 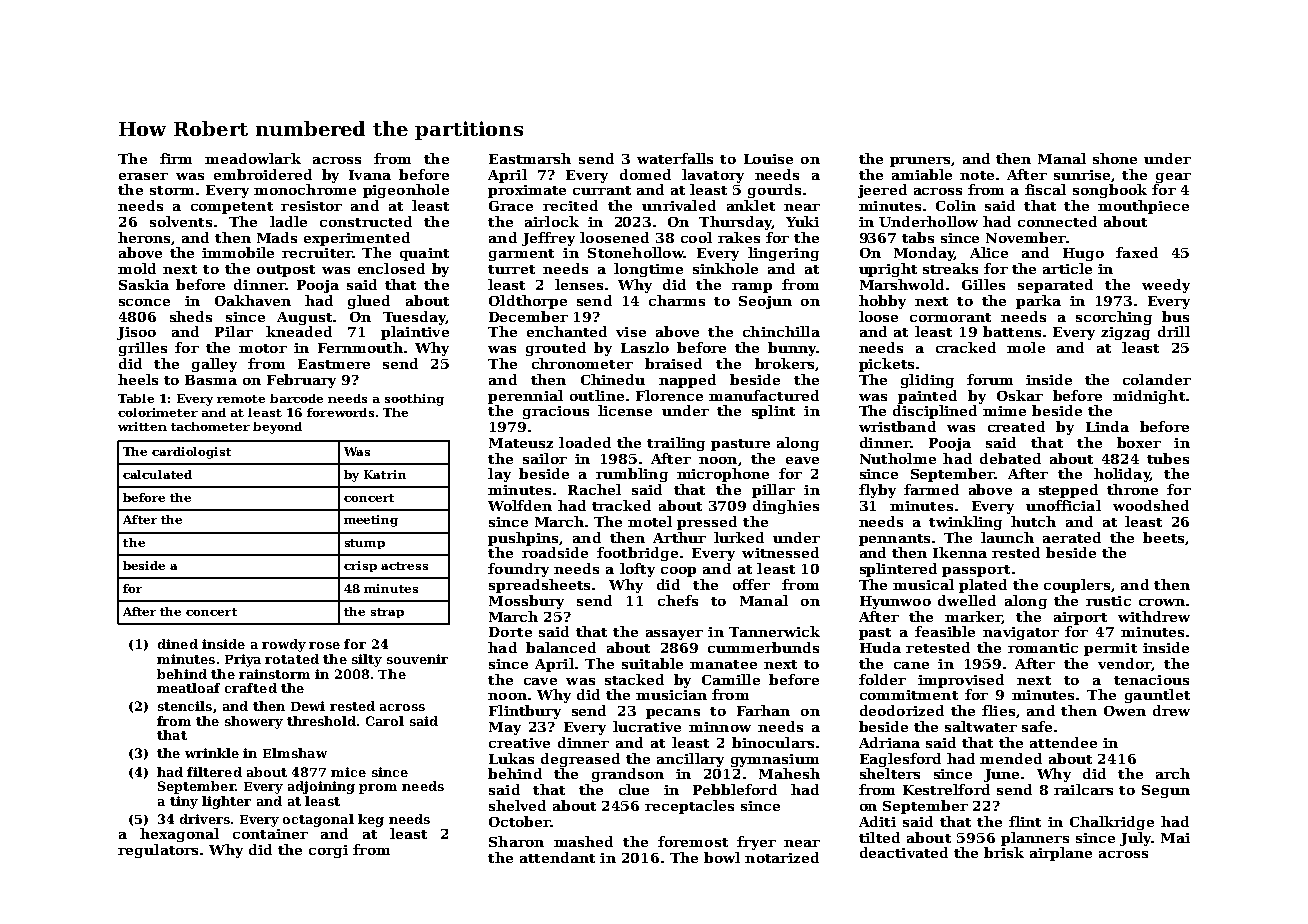 What do you see at coordinates (773, 491) in the page?
I see `pillar` at bounding box center [773, 491].
